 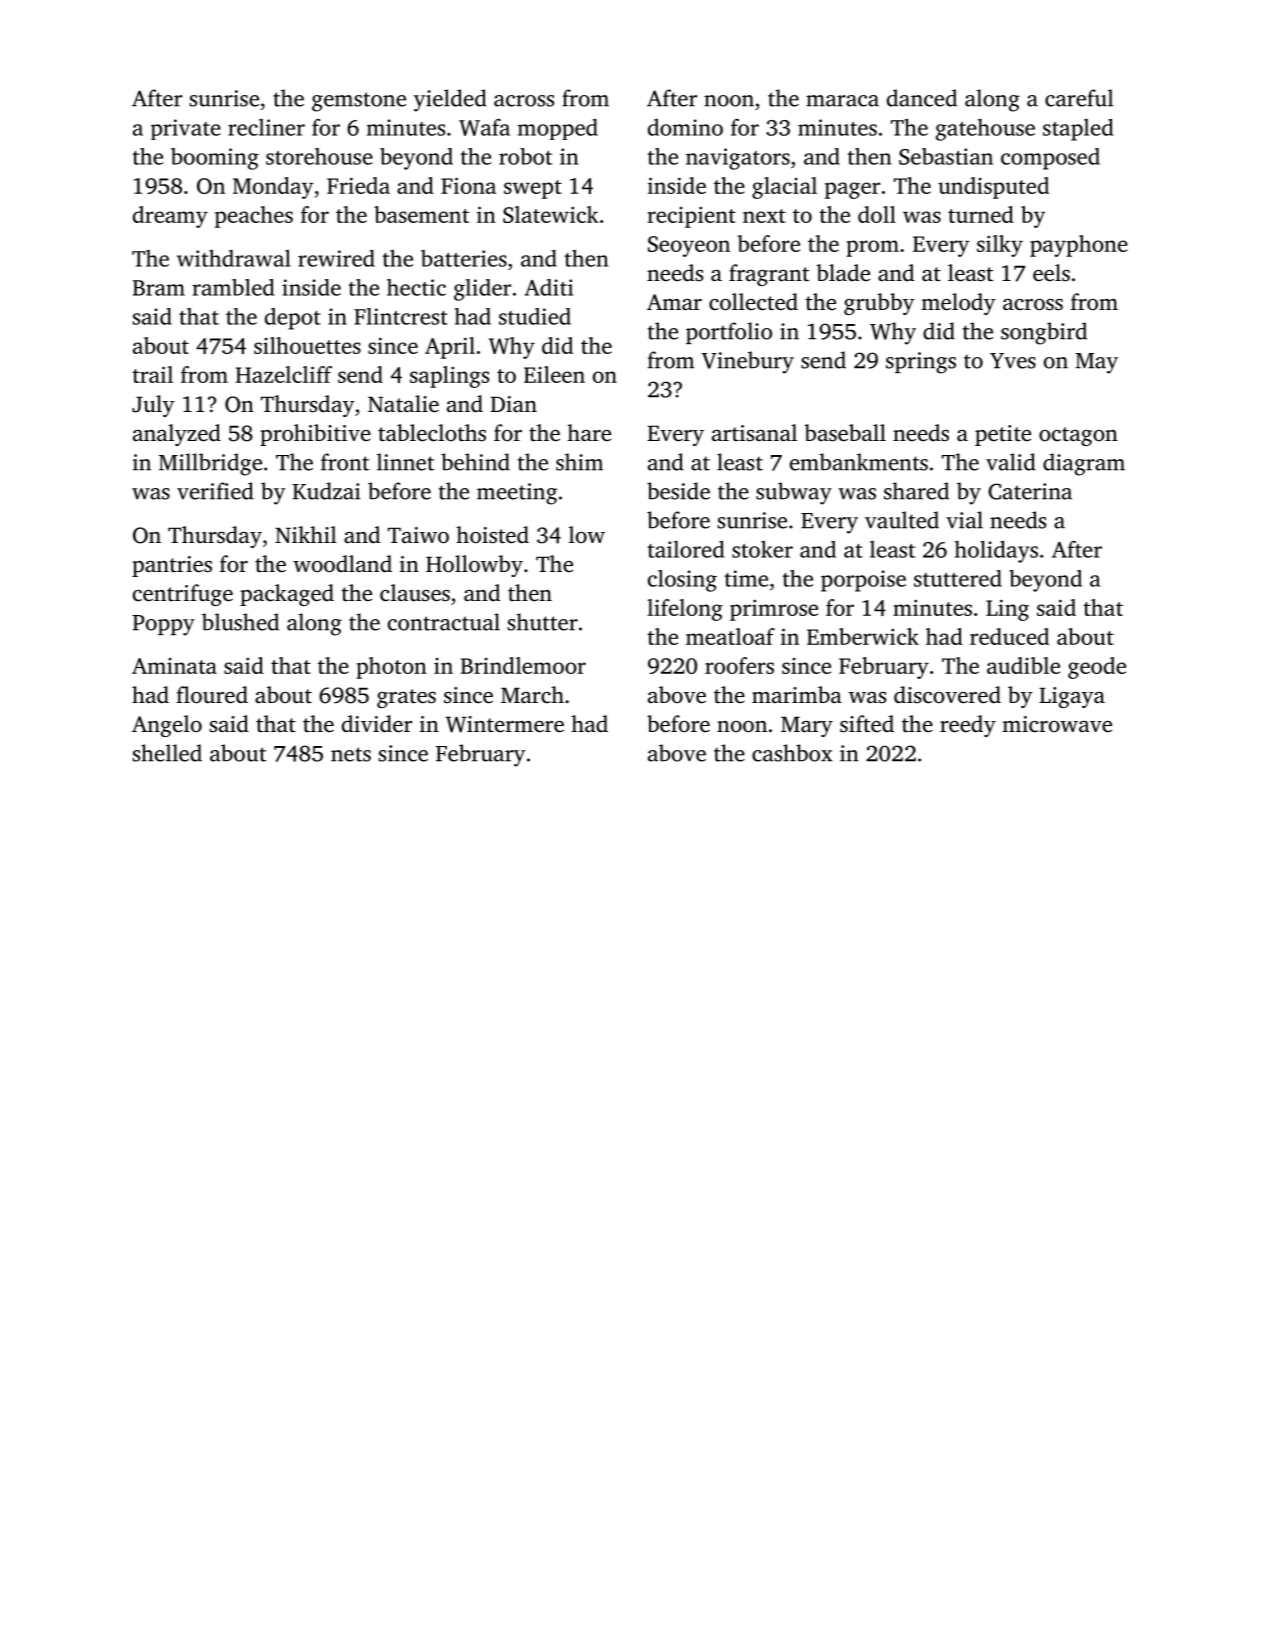 What do you see at coordinates (233, 287) in the page?
I see `rambled` at bounding box center [233, 287].
